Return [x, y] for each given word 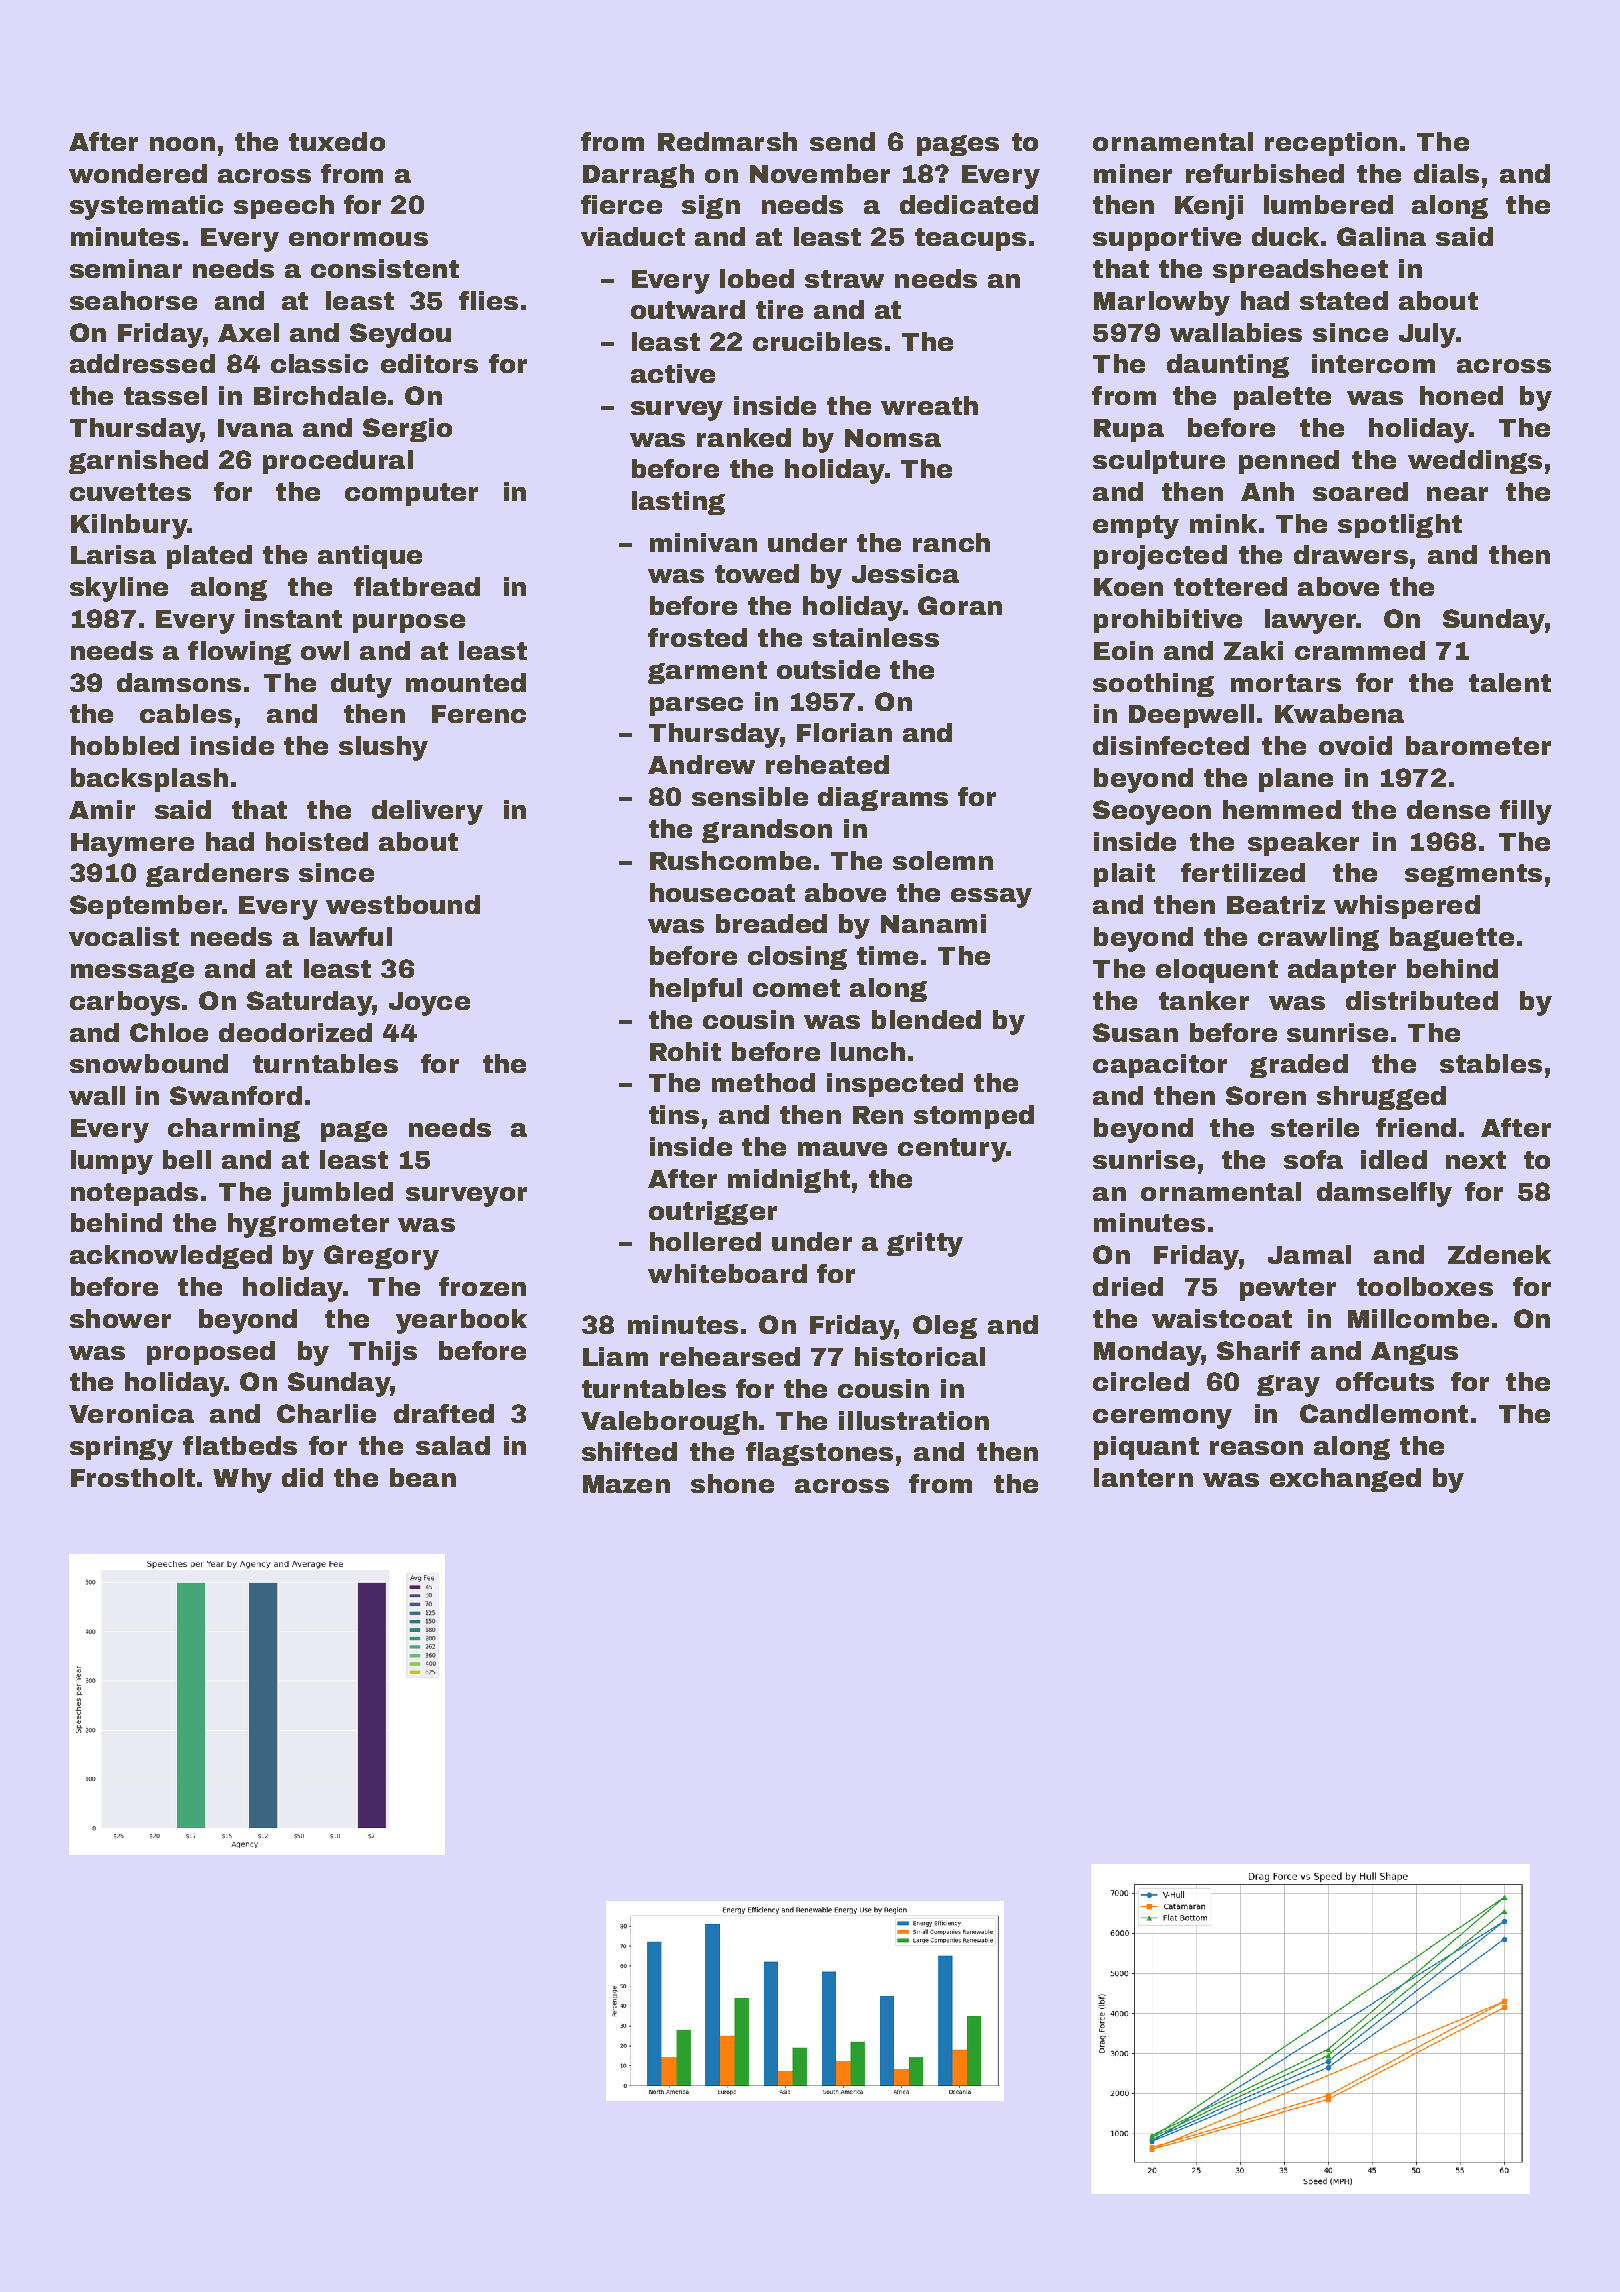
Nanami [933, 923]
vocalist [124, 936]
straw [844, 279]
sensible [750, 796]
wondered [138, 173]
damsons [179, 682]
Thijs [383, 1353]
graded [1299, 1066]
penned [1289, 462]
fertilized [1243, 872]
